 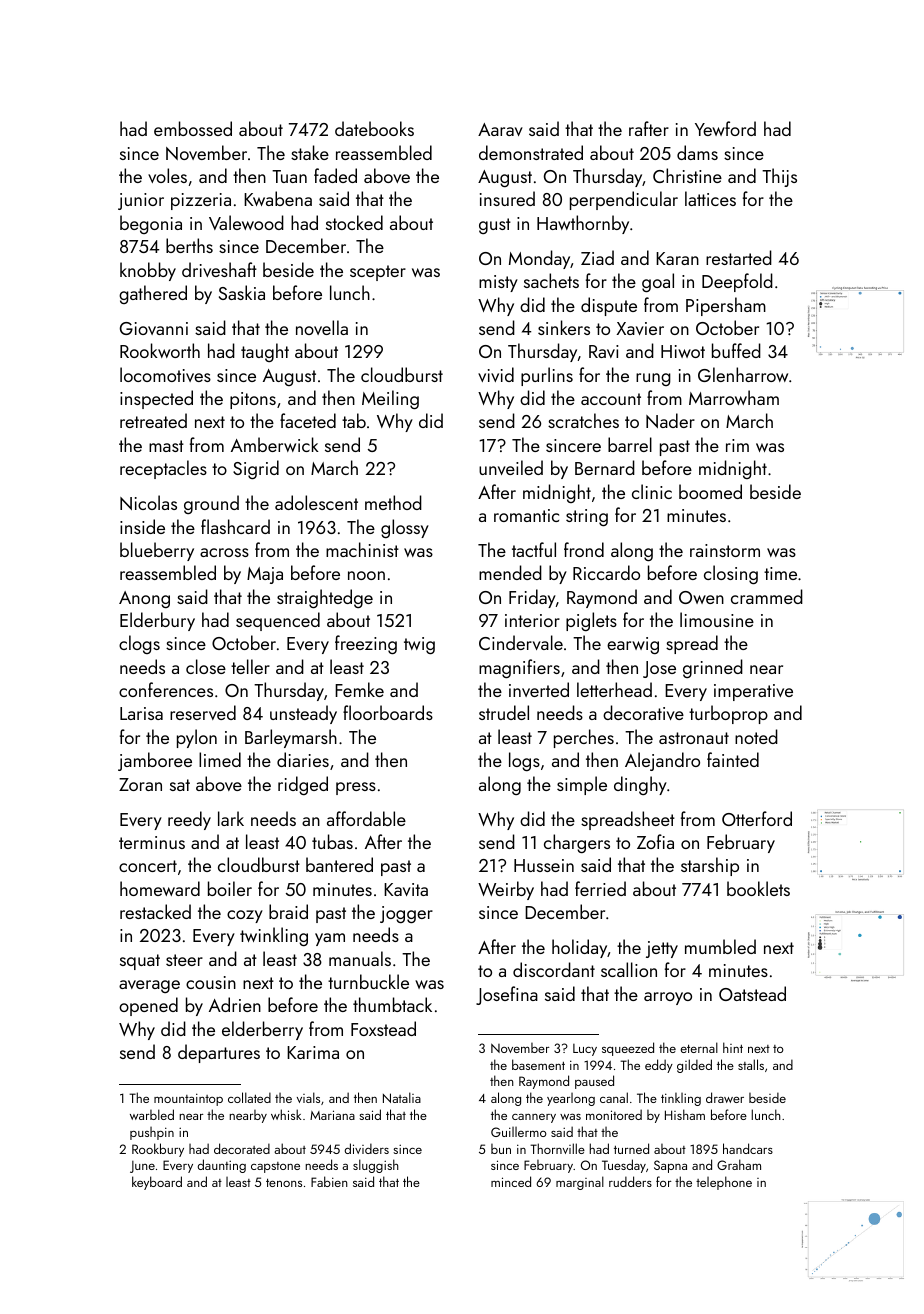 What do you see at coordinates (507, 198) in the screenshot?
I see `insured` at bounding box center [507, 198].
